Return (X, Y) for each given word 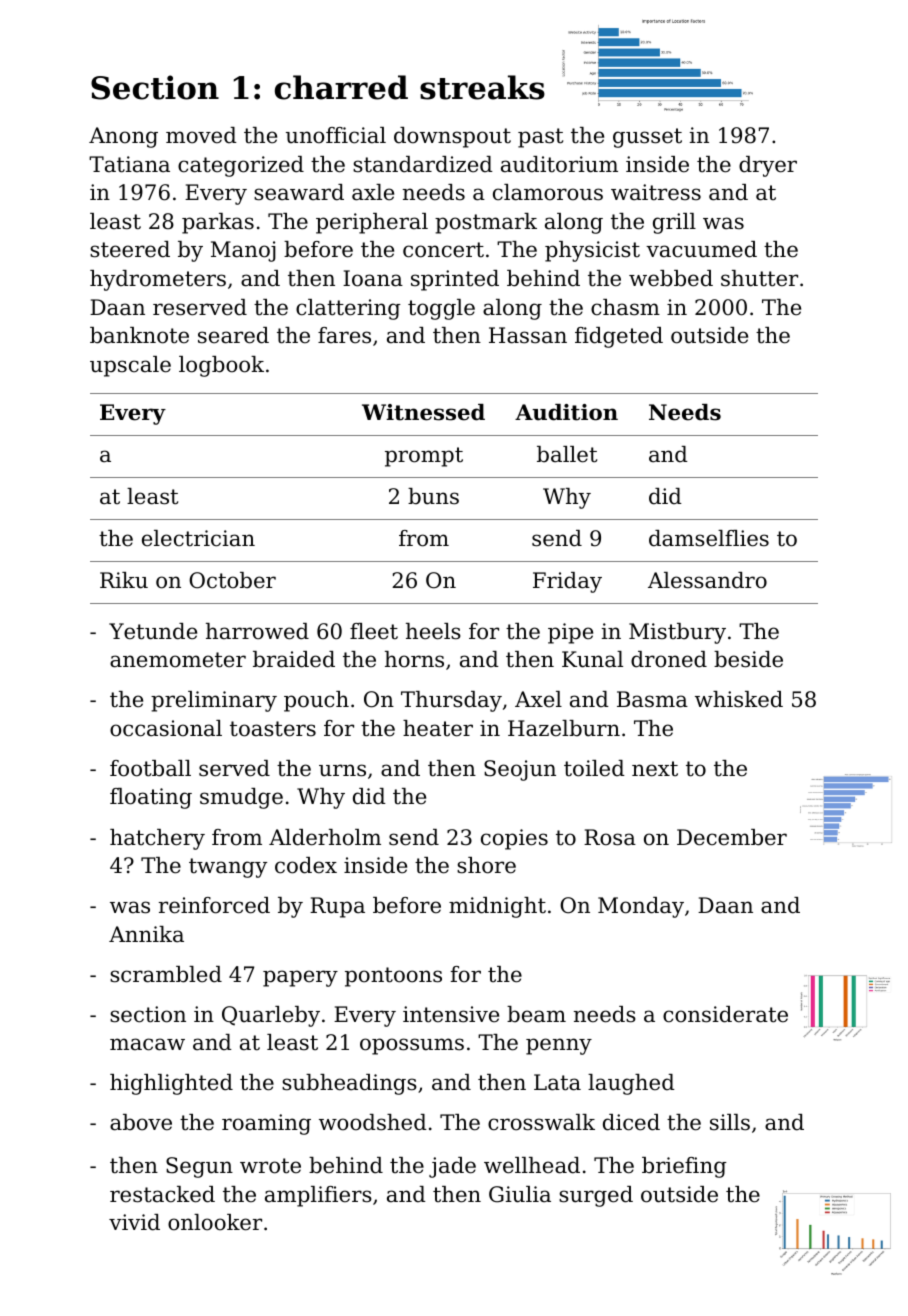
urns (342, 770)
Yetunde (153, 631)
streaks (482, 87)
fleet (374, 631)
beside (748, 659)
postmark (486, 223)
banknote (139, 335)
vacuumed (701, 249)
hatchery (157, 839)
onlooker (215, 1222)
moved (201, 135)
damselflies (709, 538)
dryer (768, 166)
